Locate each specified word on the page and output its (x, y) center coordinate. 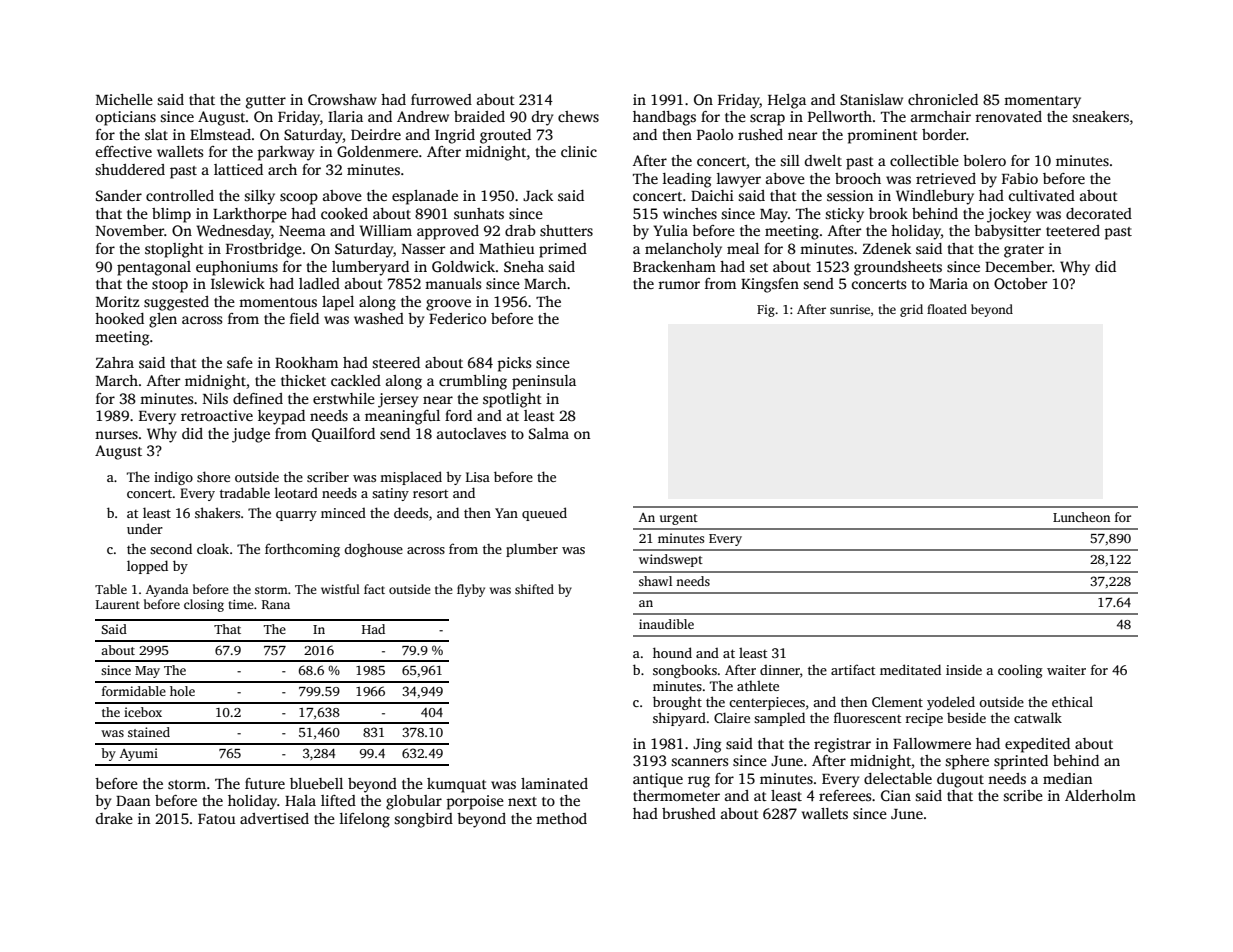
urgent (679, 519)
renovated (1008, 116)
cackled (356, 380)
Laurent (118, 604)
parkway (285, 153)
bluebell (316, 783)
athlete (758, 685)
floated (947, 309)
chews (578, 116)
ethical (1072, 701)
